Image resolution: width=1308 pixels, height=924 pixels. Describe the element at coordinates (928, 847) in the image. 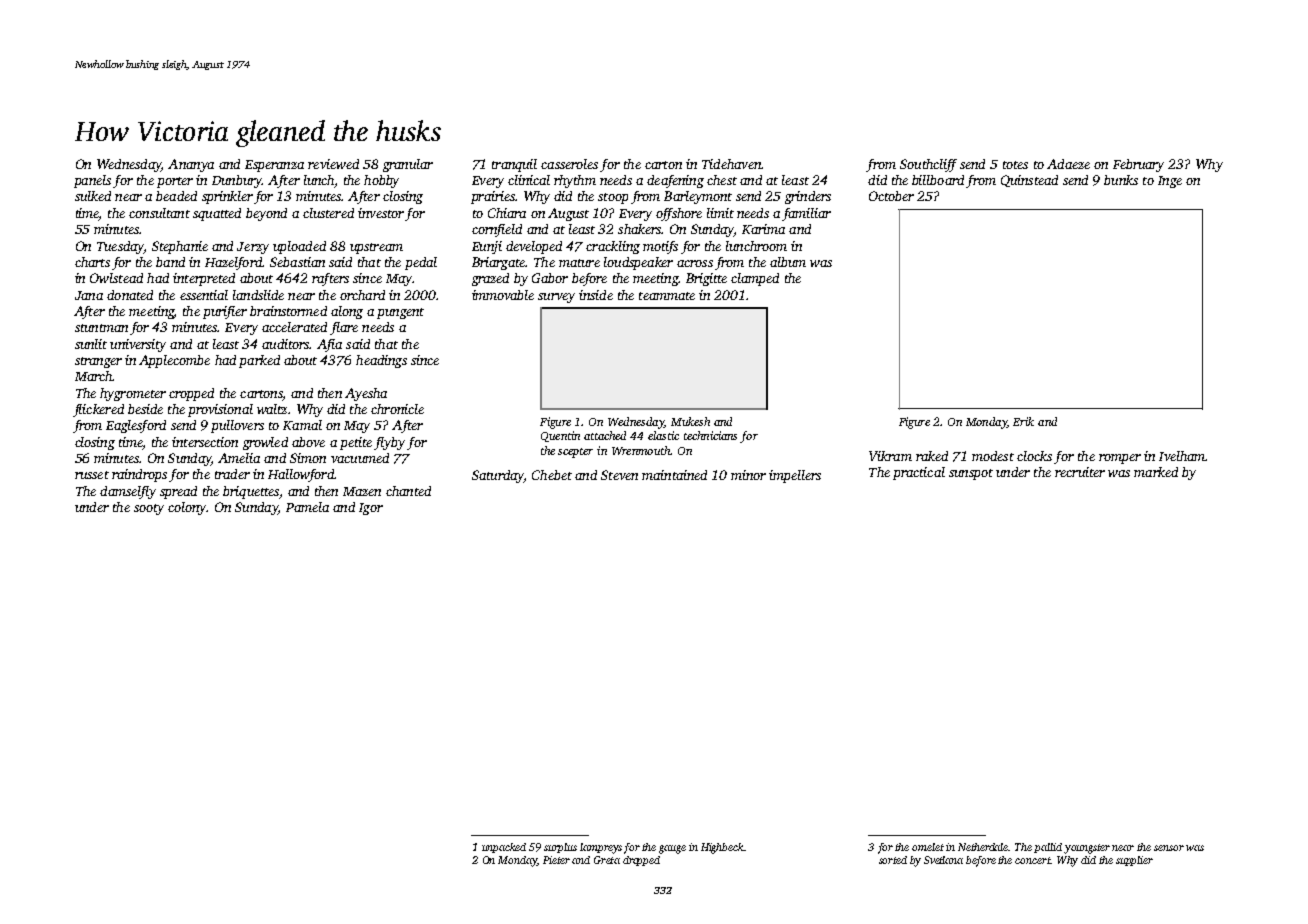

I see `omelet` at that location.
